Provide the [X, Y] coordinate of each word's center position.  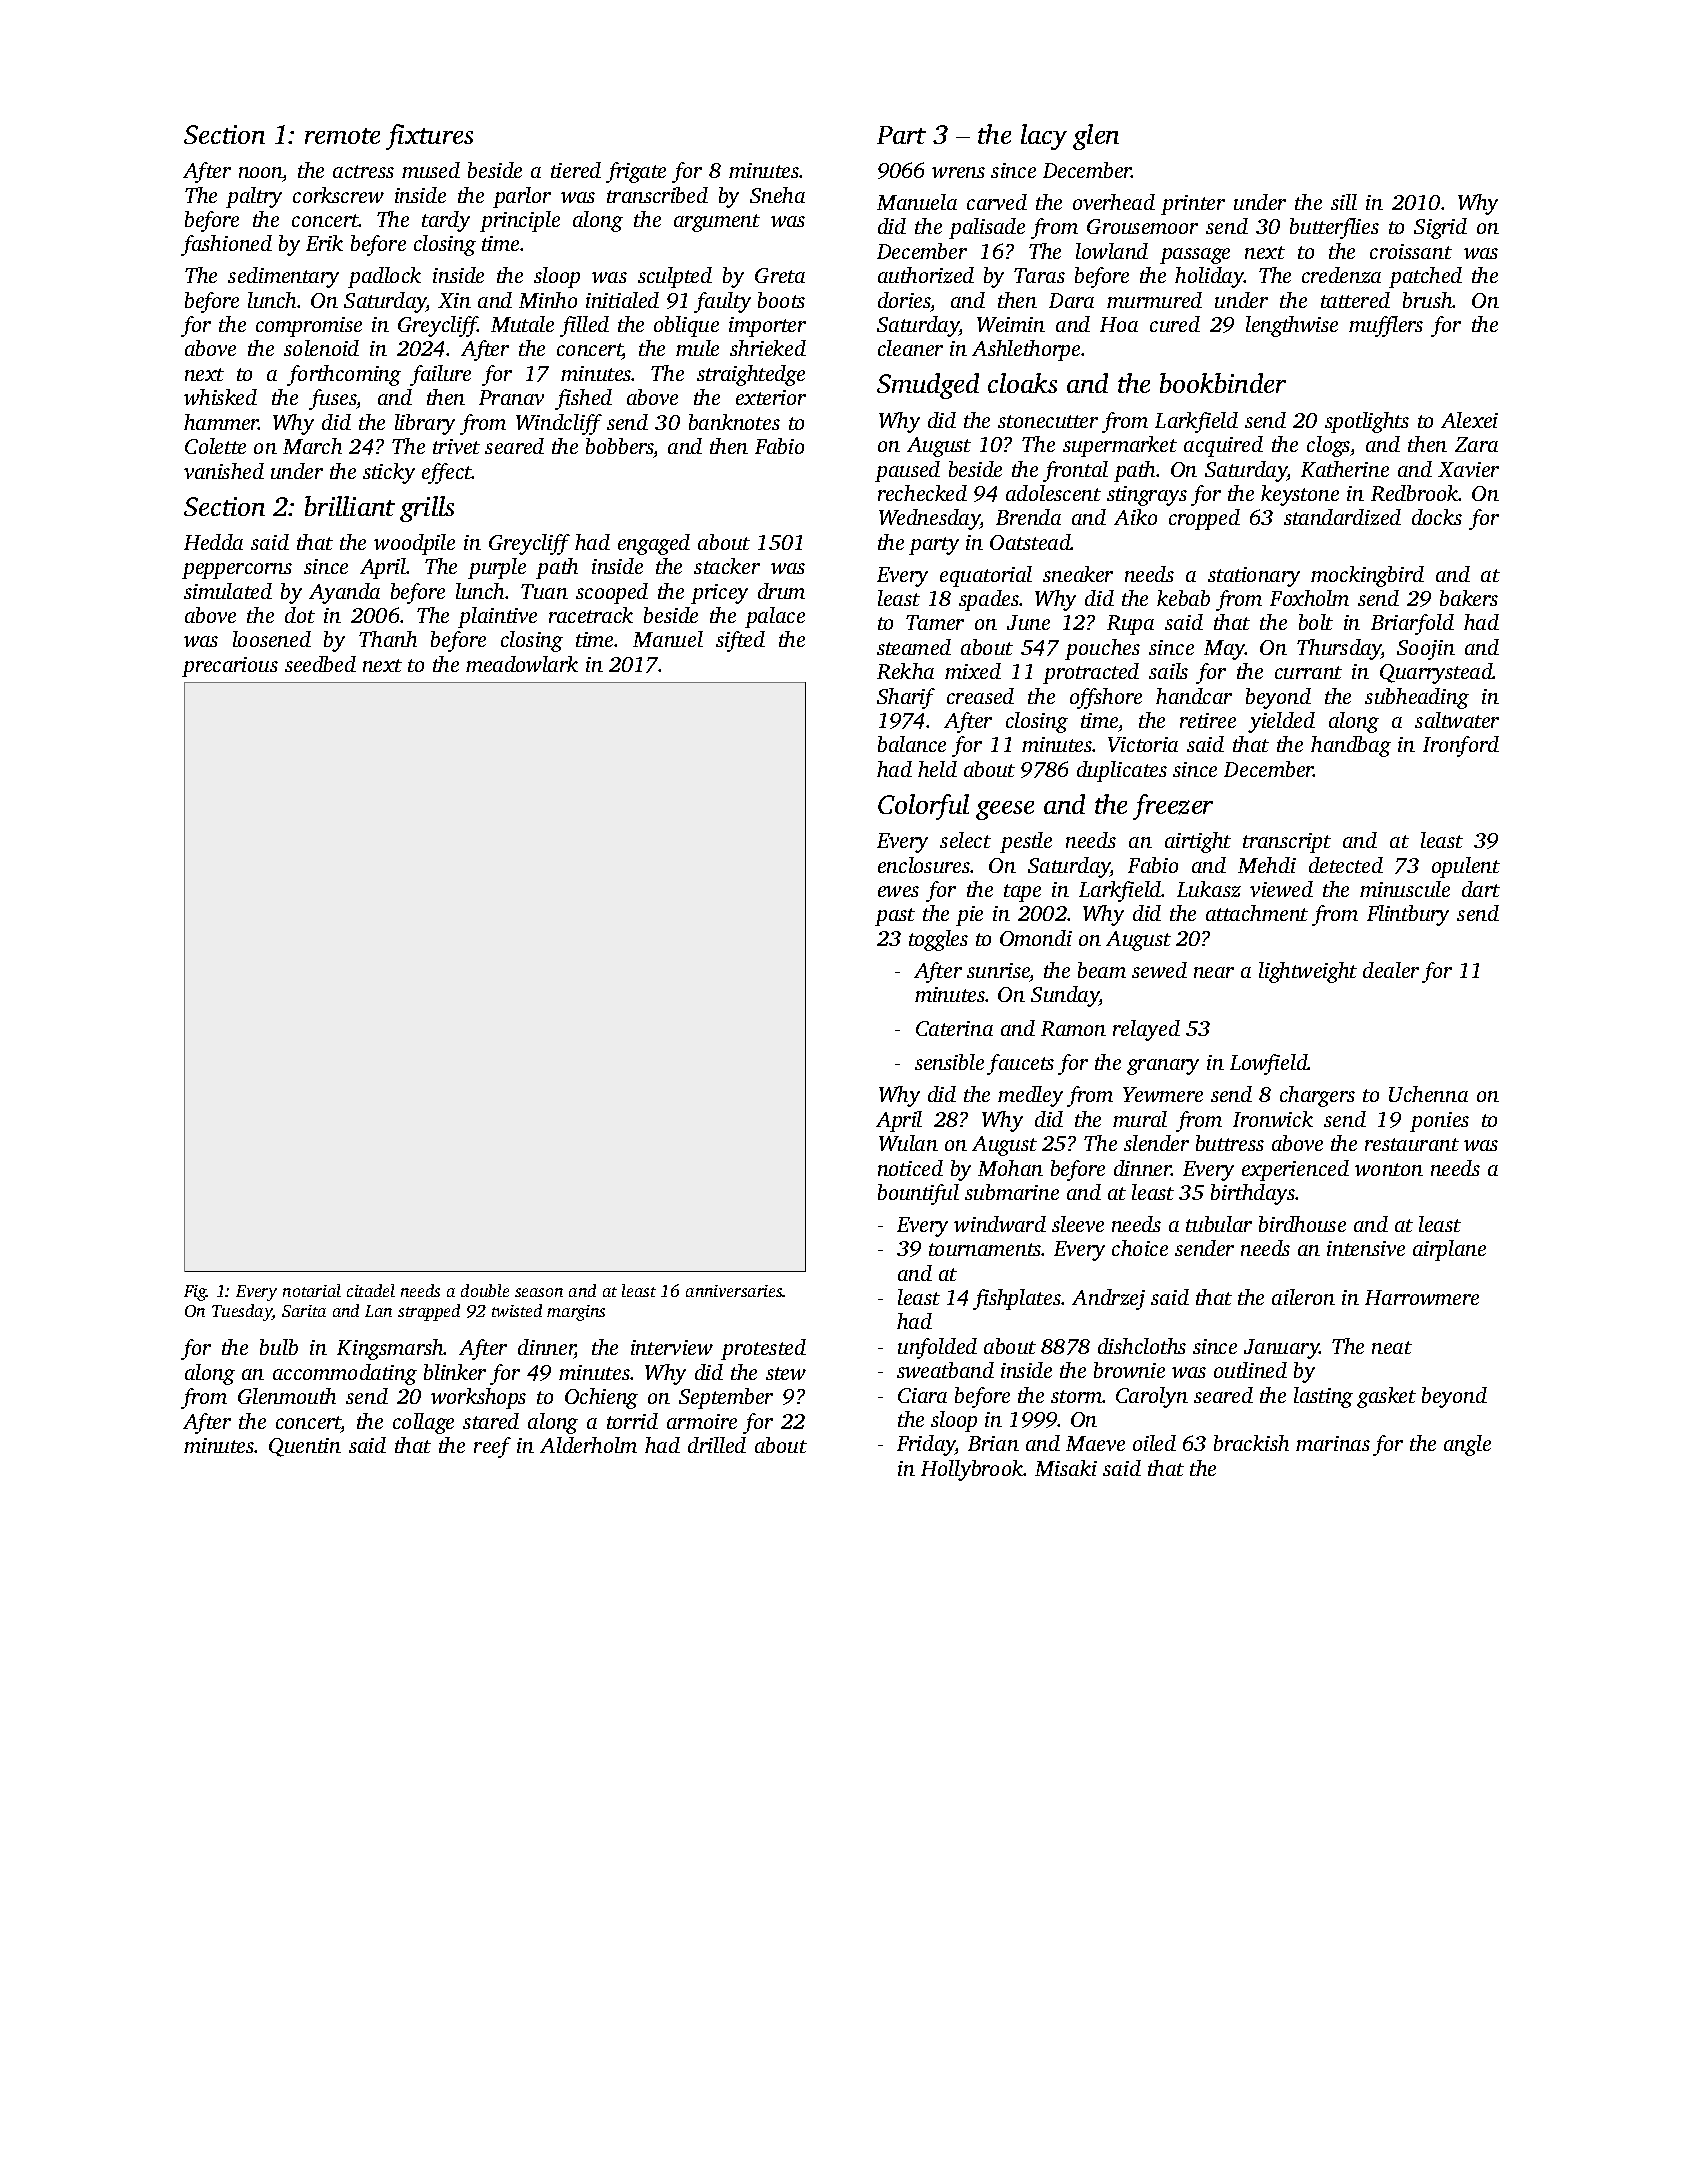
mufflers [1386, 326]
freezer [1173, 807]
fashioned [226, 245]
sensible [949, 1062]
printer [1193, 205]
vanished [224, 471]
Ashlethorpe [1026, 350]
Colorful [923, 807]
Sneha [777, 195]
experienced [1295, 1170]
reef [492, 1447]
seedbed [320, 664]
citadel [371, 1290]
